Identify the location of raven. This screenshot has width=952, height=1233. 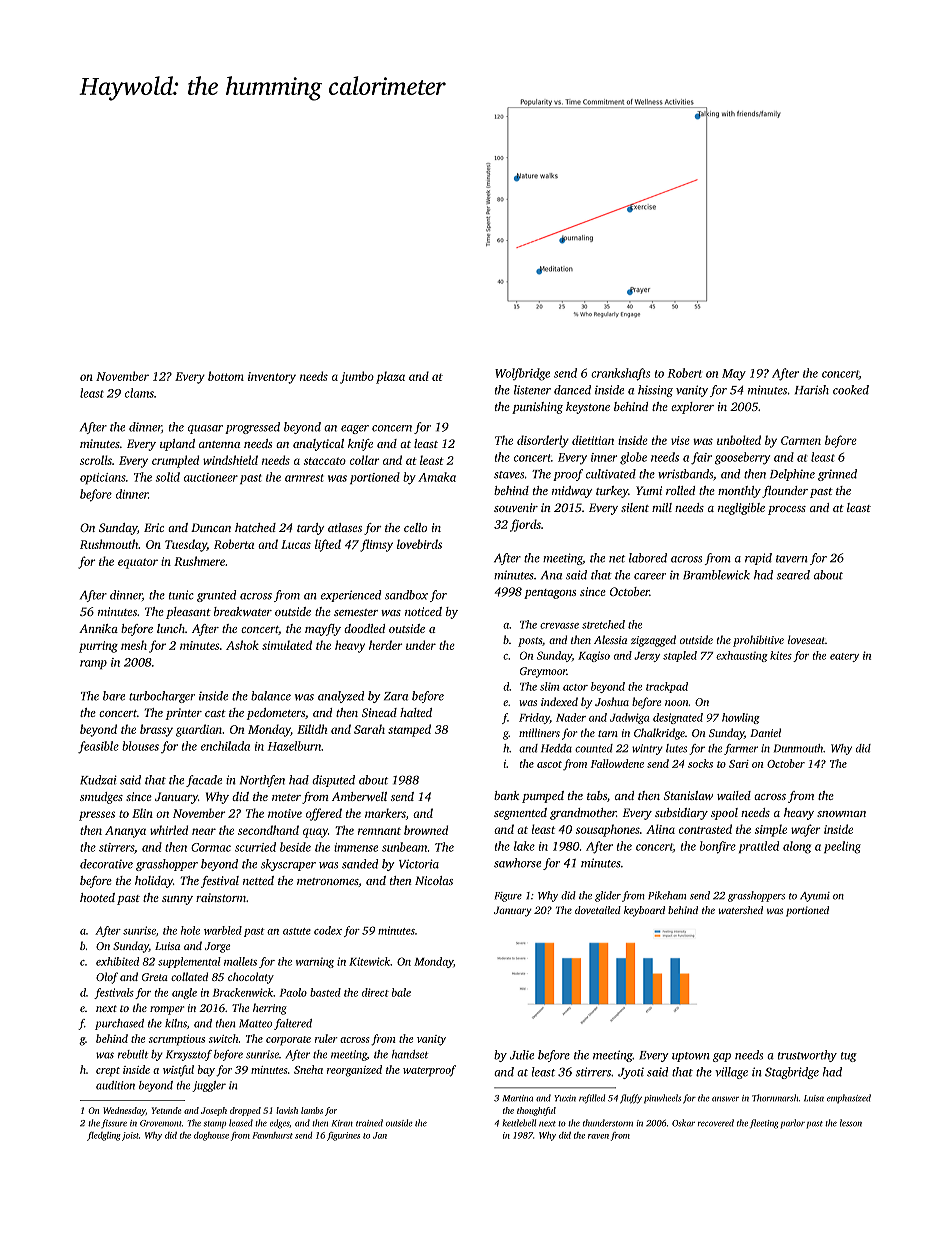
(598, 1136).
